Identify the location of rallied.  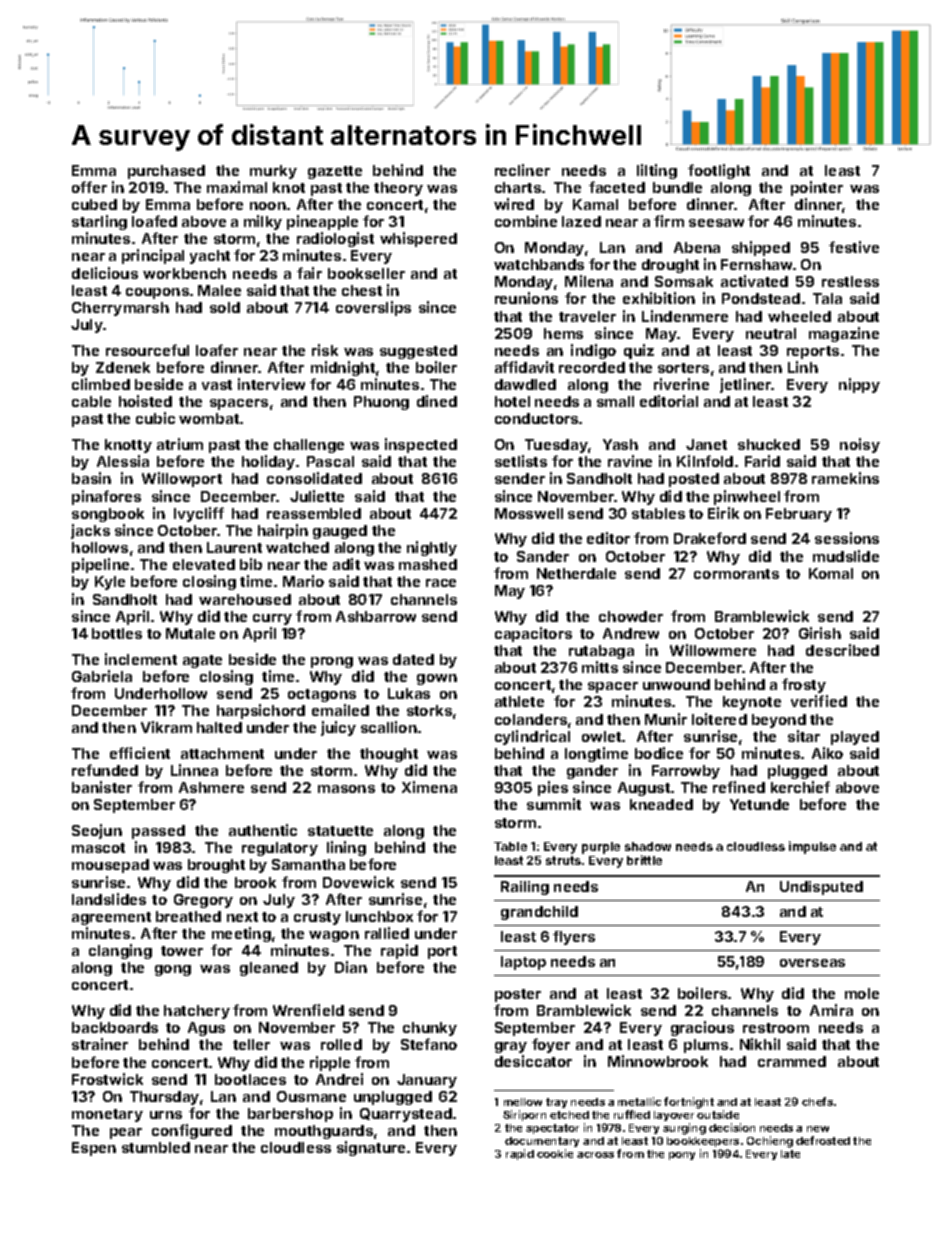
(387, 933).
